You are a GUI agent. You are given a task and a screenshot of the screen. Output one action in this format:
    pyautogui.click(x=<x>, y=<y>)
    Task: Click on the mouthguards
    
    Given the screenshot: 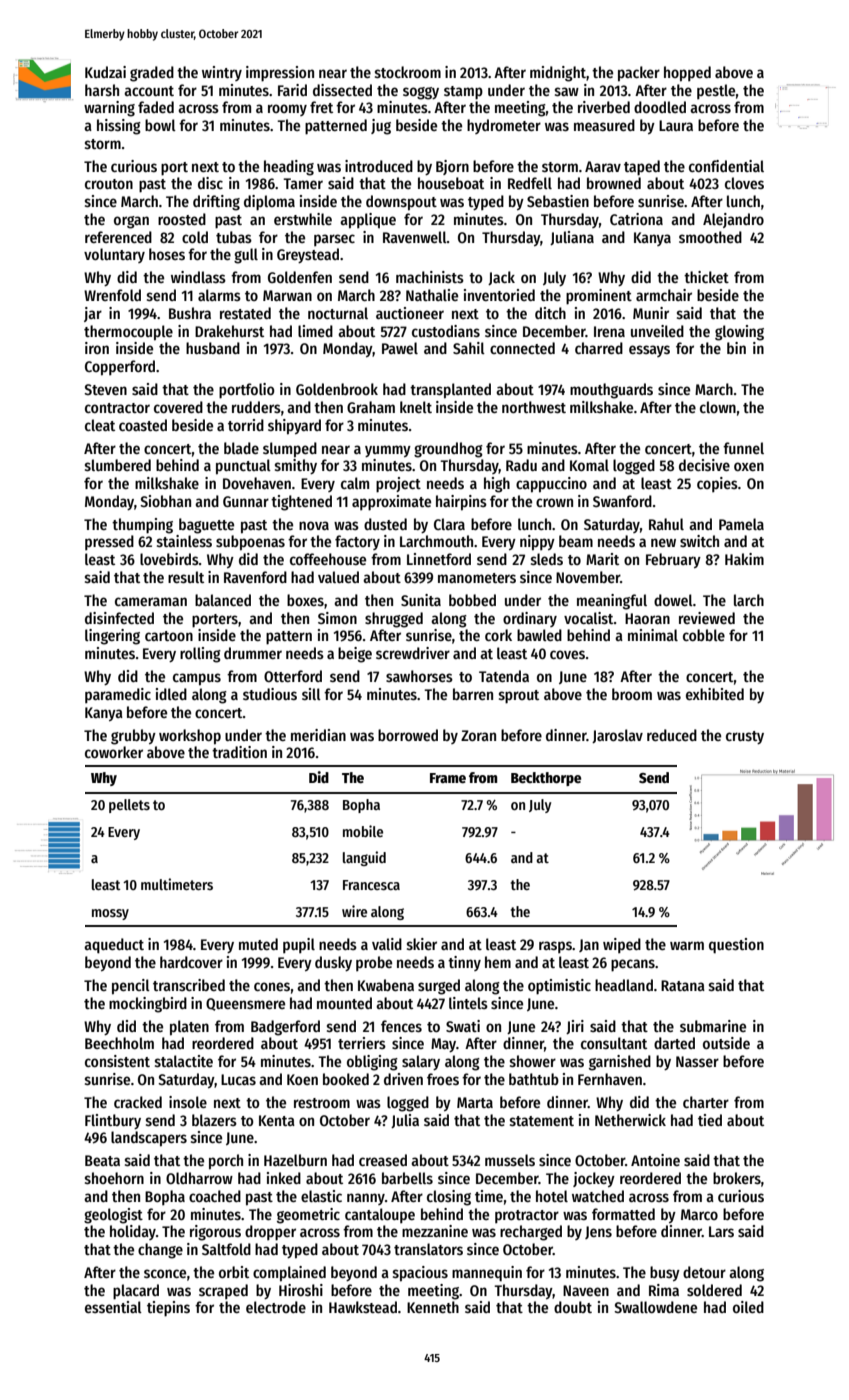 What is the action you would take?
    pyautogui.click(x=611, y=391)
